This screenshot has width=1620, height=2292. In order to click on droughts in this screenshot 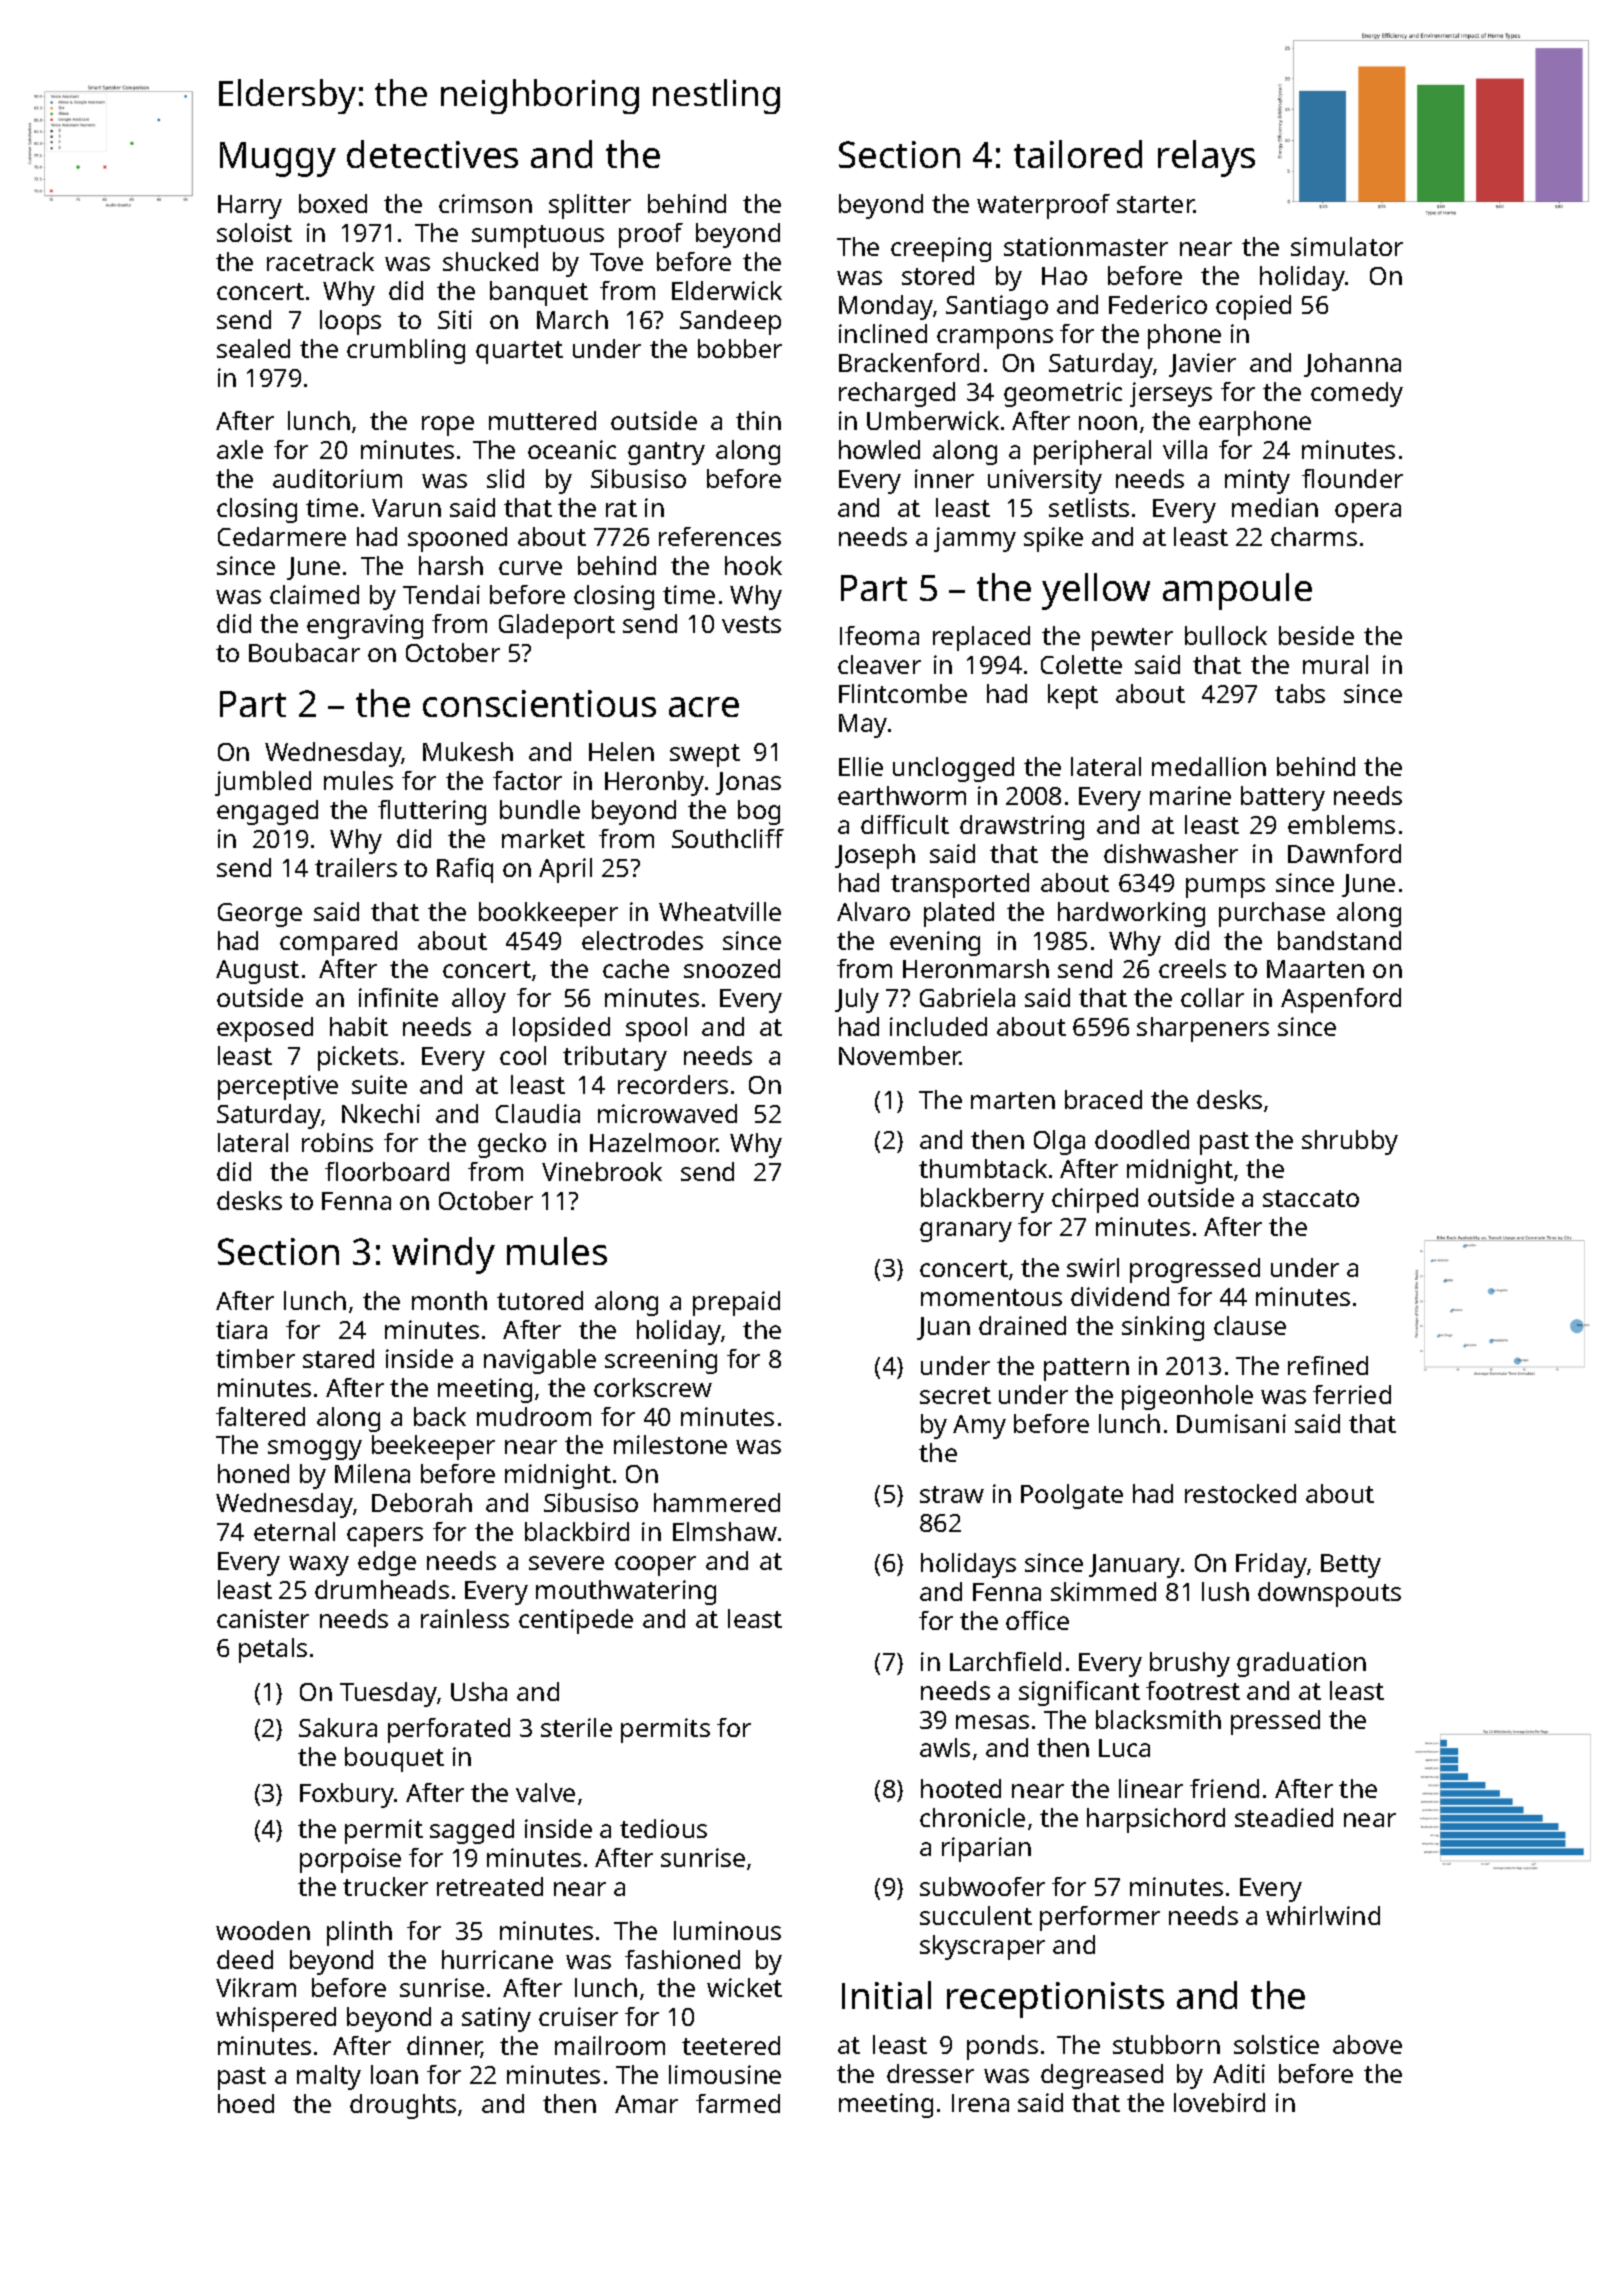, I will do `click(403, 2106)`.
